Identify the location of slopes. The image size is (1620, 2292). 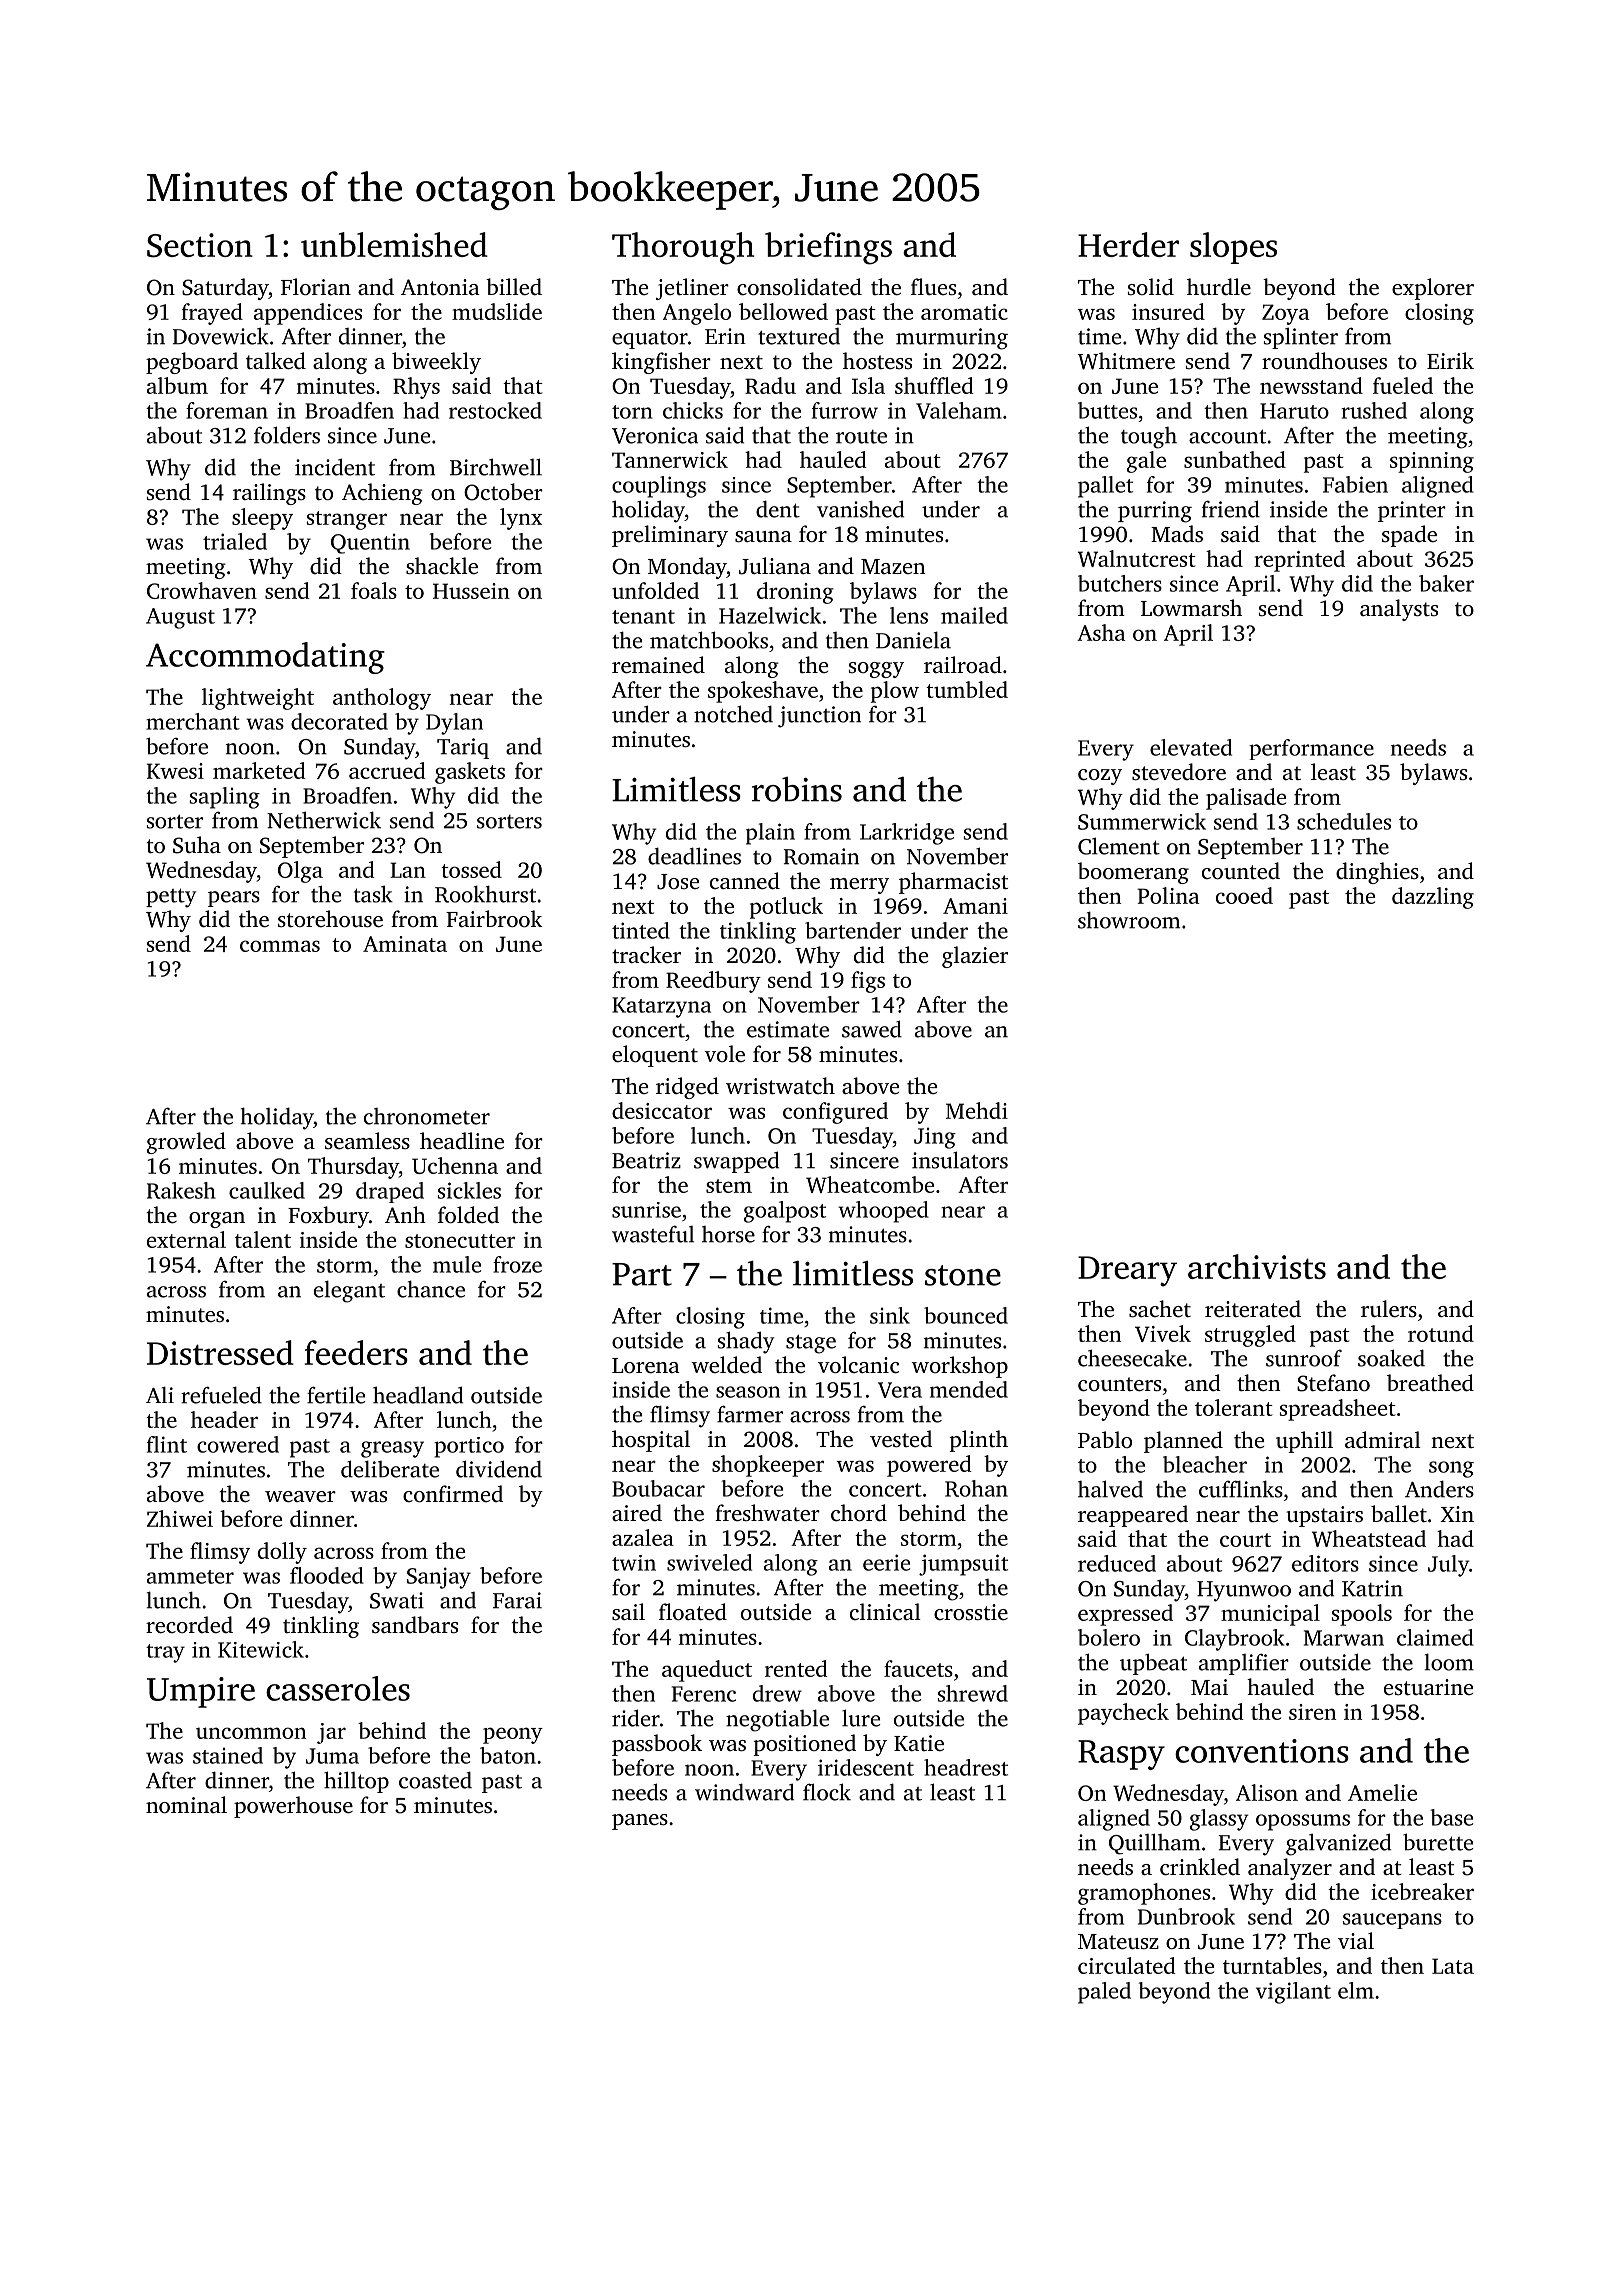
(1233, 248).
